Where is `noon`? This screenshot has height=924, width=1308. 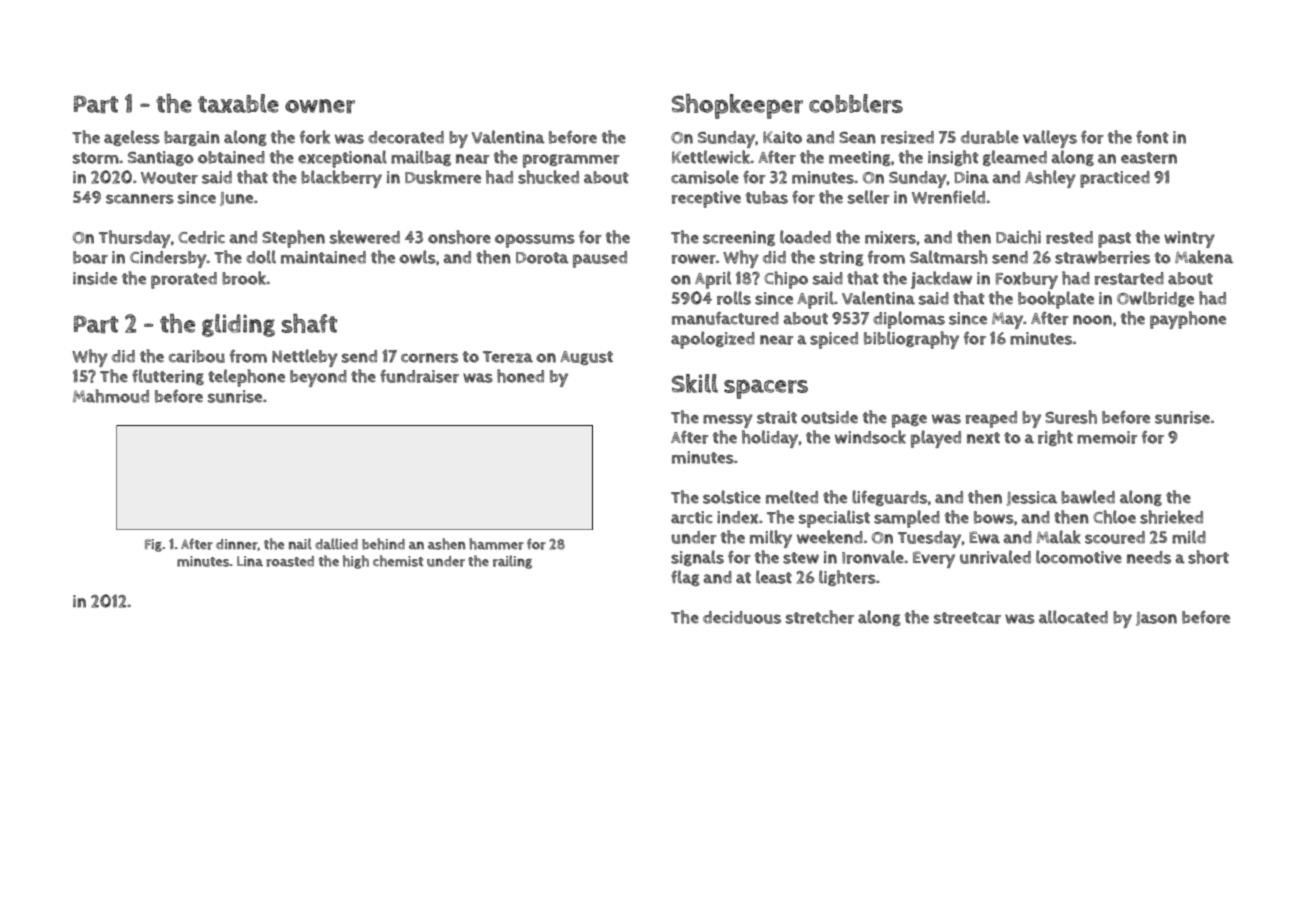
noon is located at coordinates (1092, 320).
